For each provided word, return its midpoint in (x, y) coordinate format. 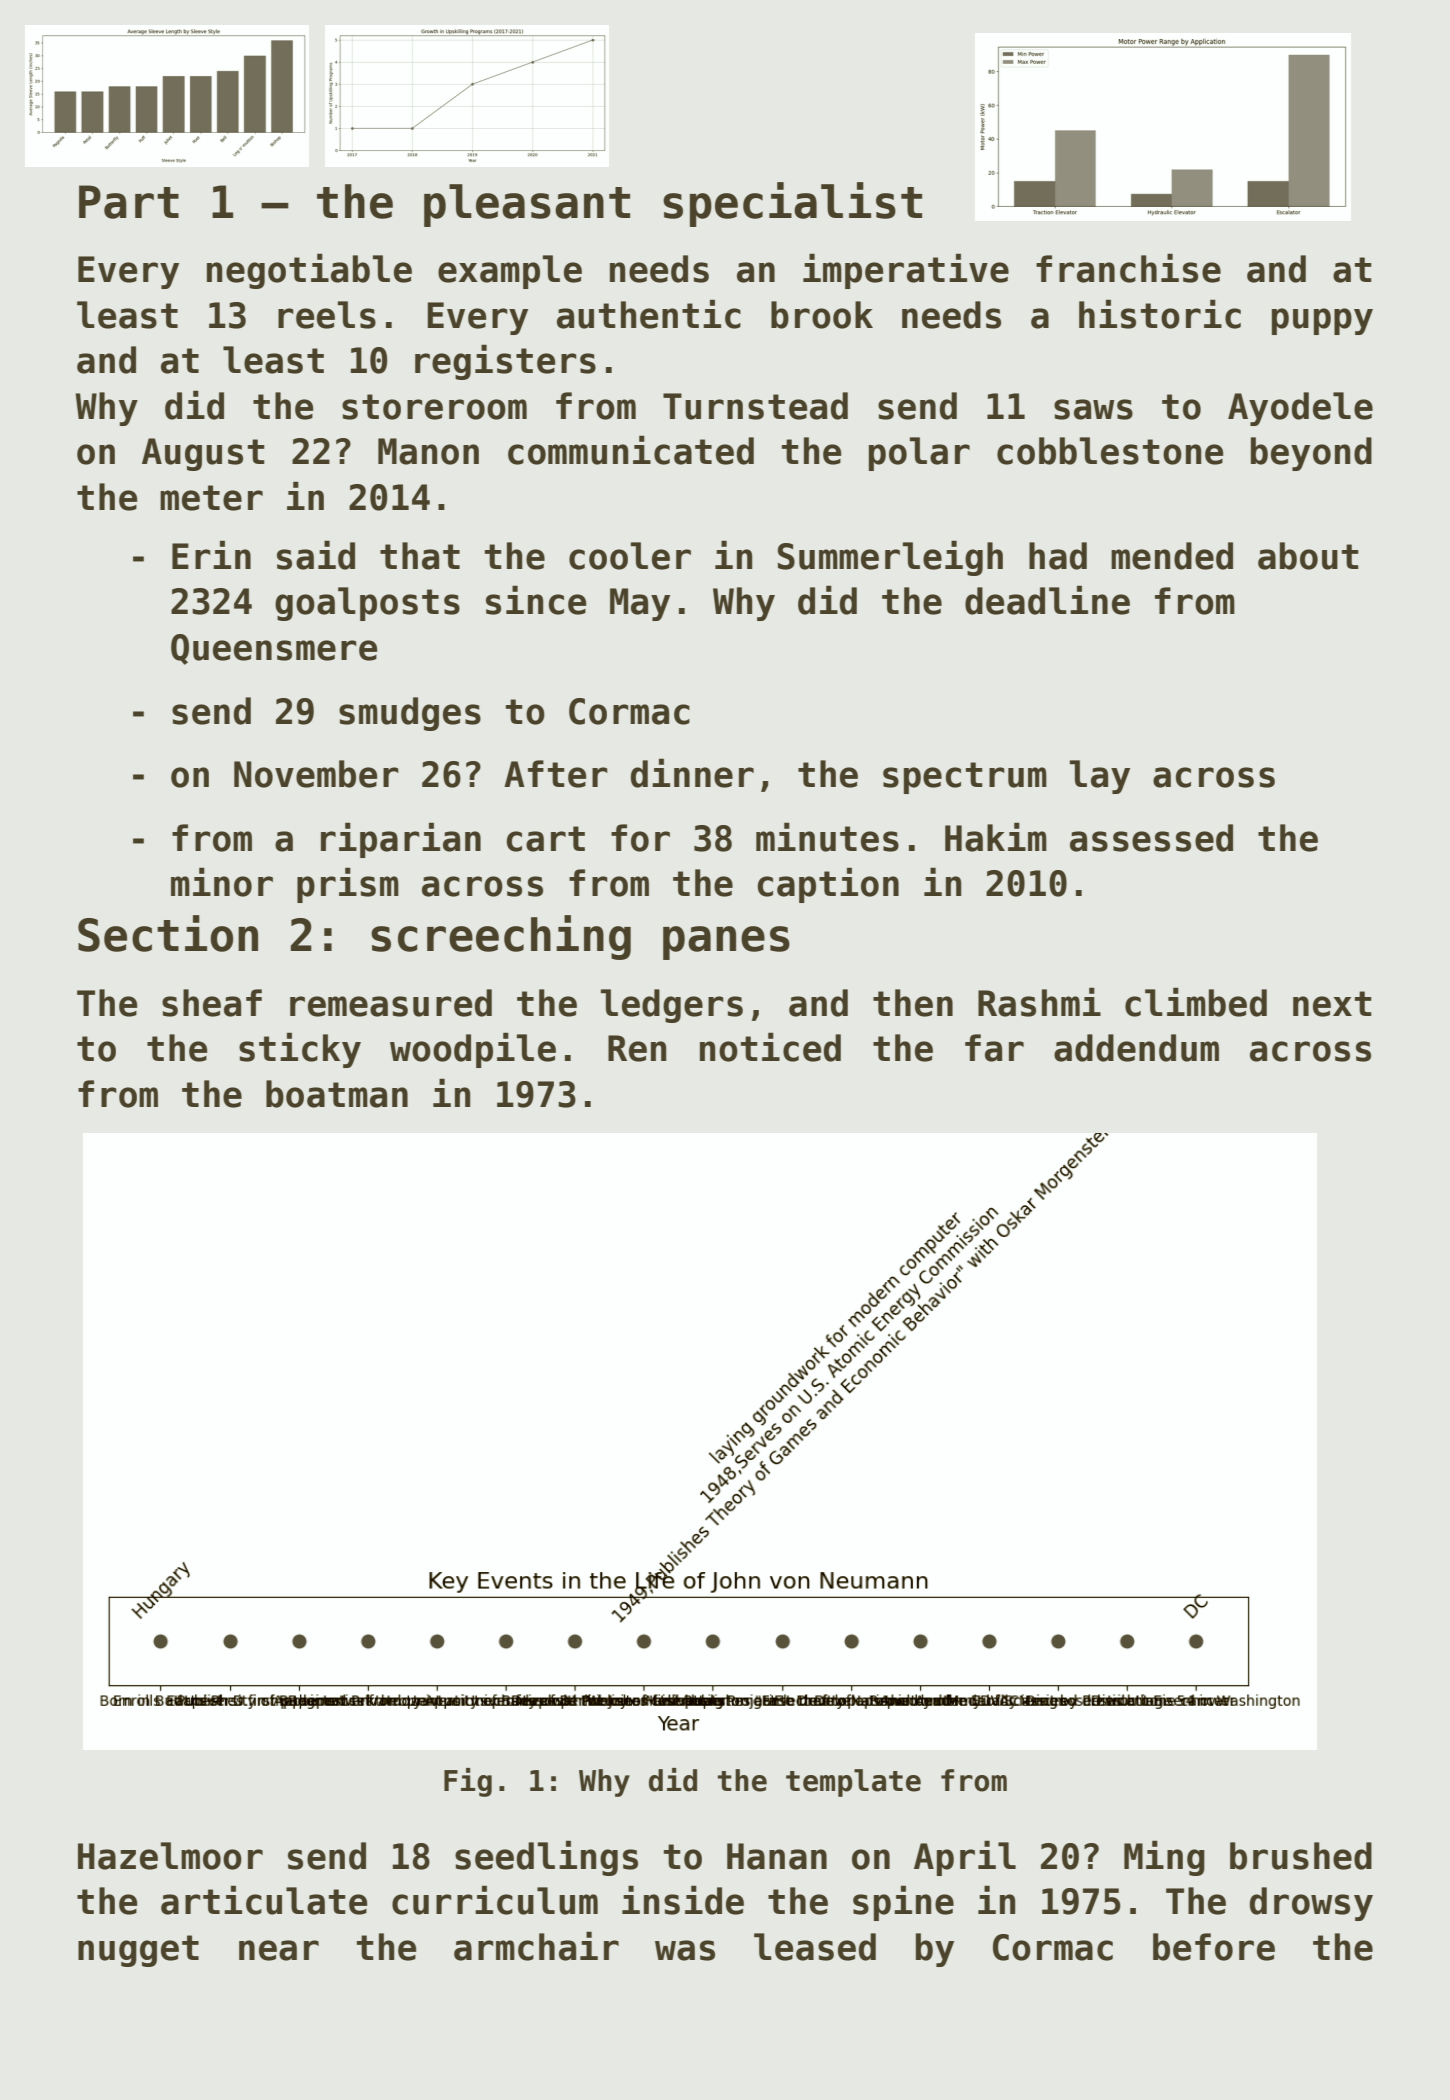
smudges (410, 714)
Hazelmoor (170, 1856)
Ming (1164, 1858)
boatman (337, 1094)
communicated (631, 450)
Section (168, 933)
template (853, 1783)
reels (327, 315)
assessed (1151, 838)
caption (828, 885)
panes (726, 943)
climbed (1196, 1002)
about (1308, 556)
